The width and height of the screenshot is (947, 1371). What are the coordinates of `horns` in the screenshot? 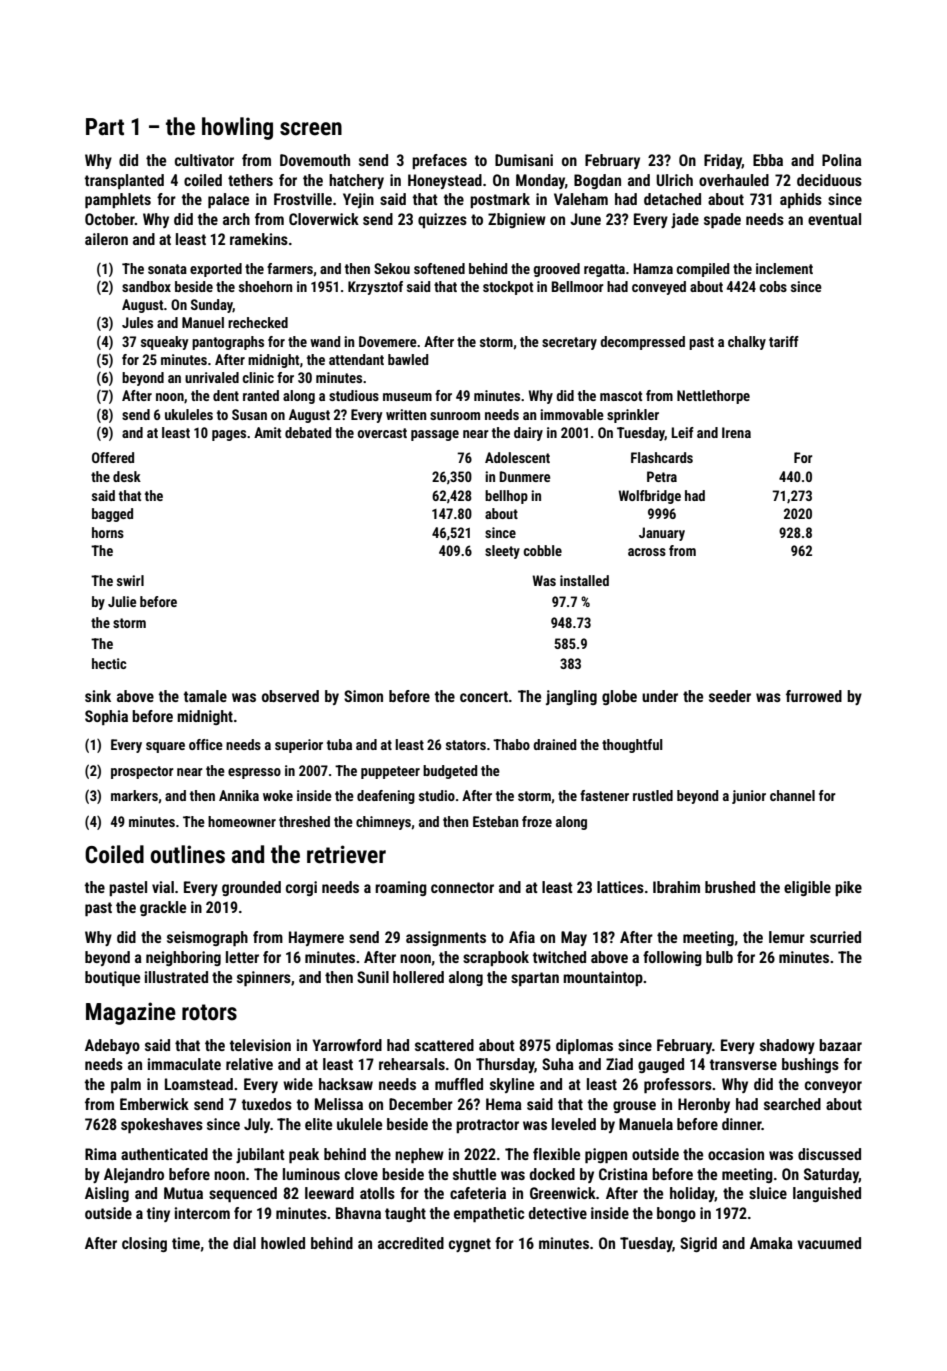 It's located at (108, 532).
